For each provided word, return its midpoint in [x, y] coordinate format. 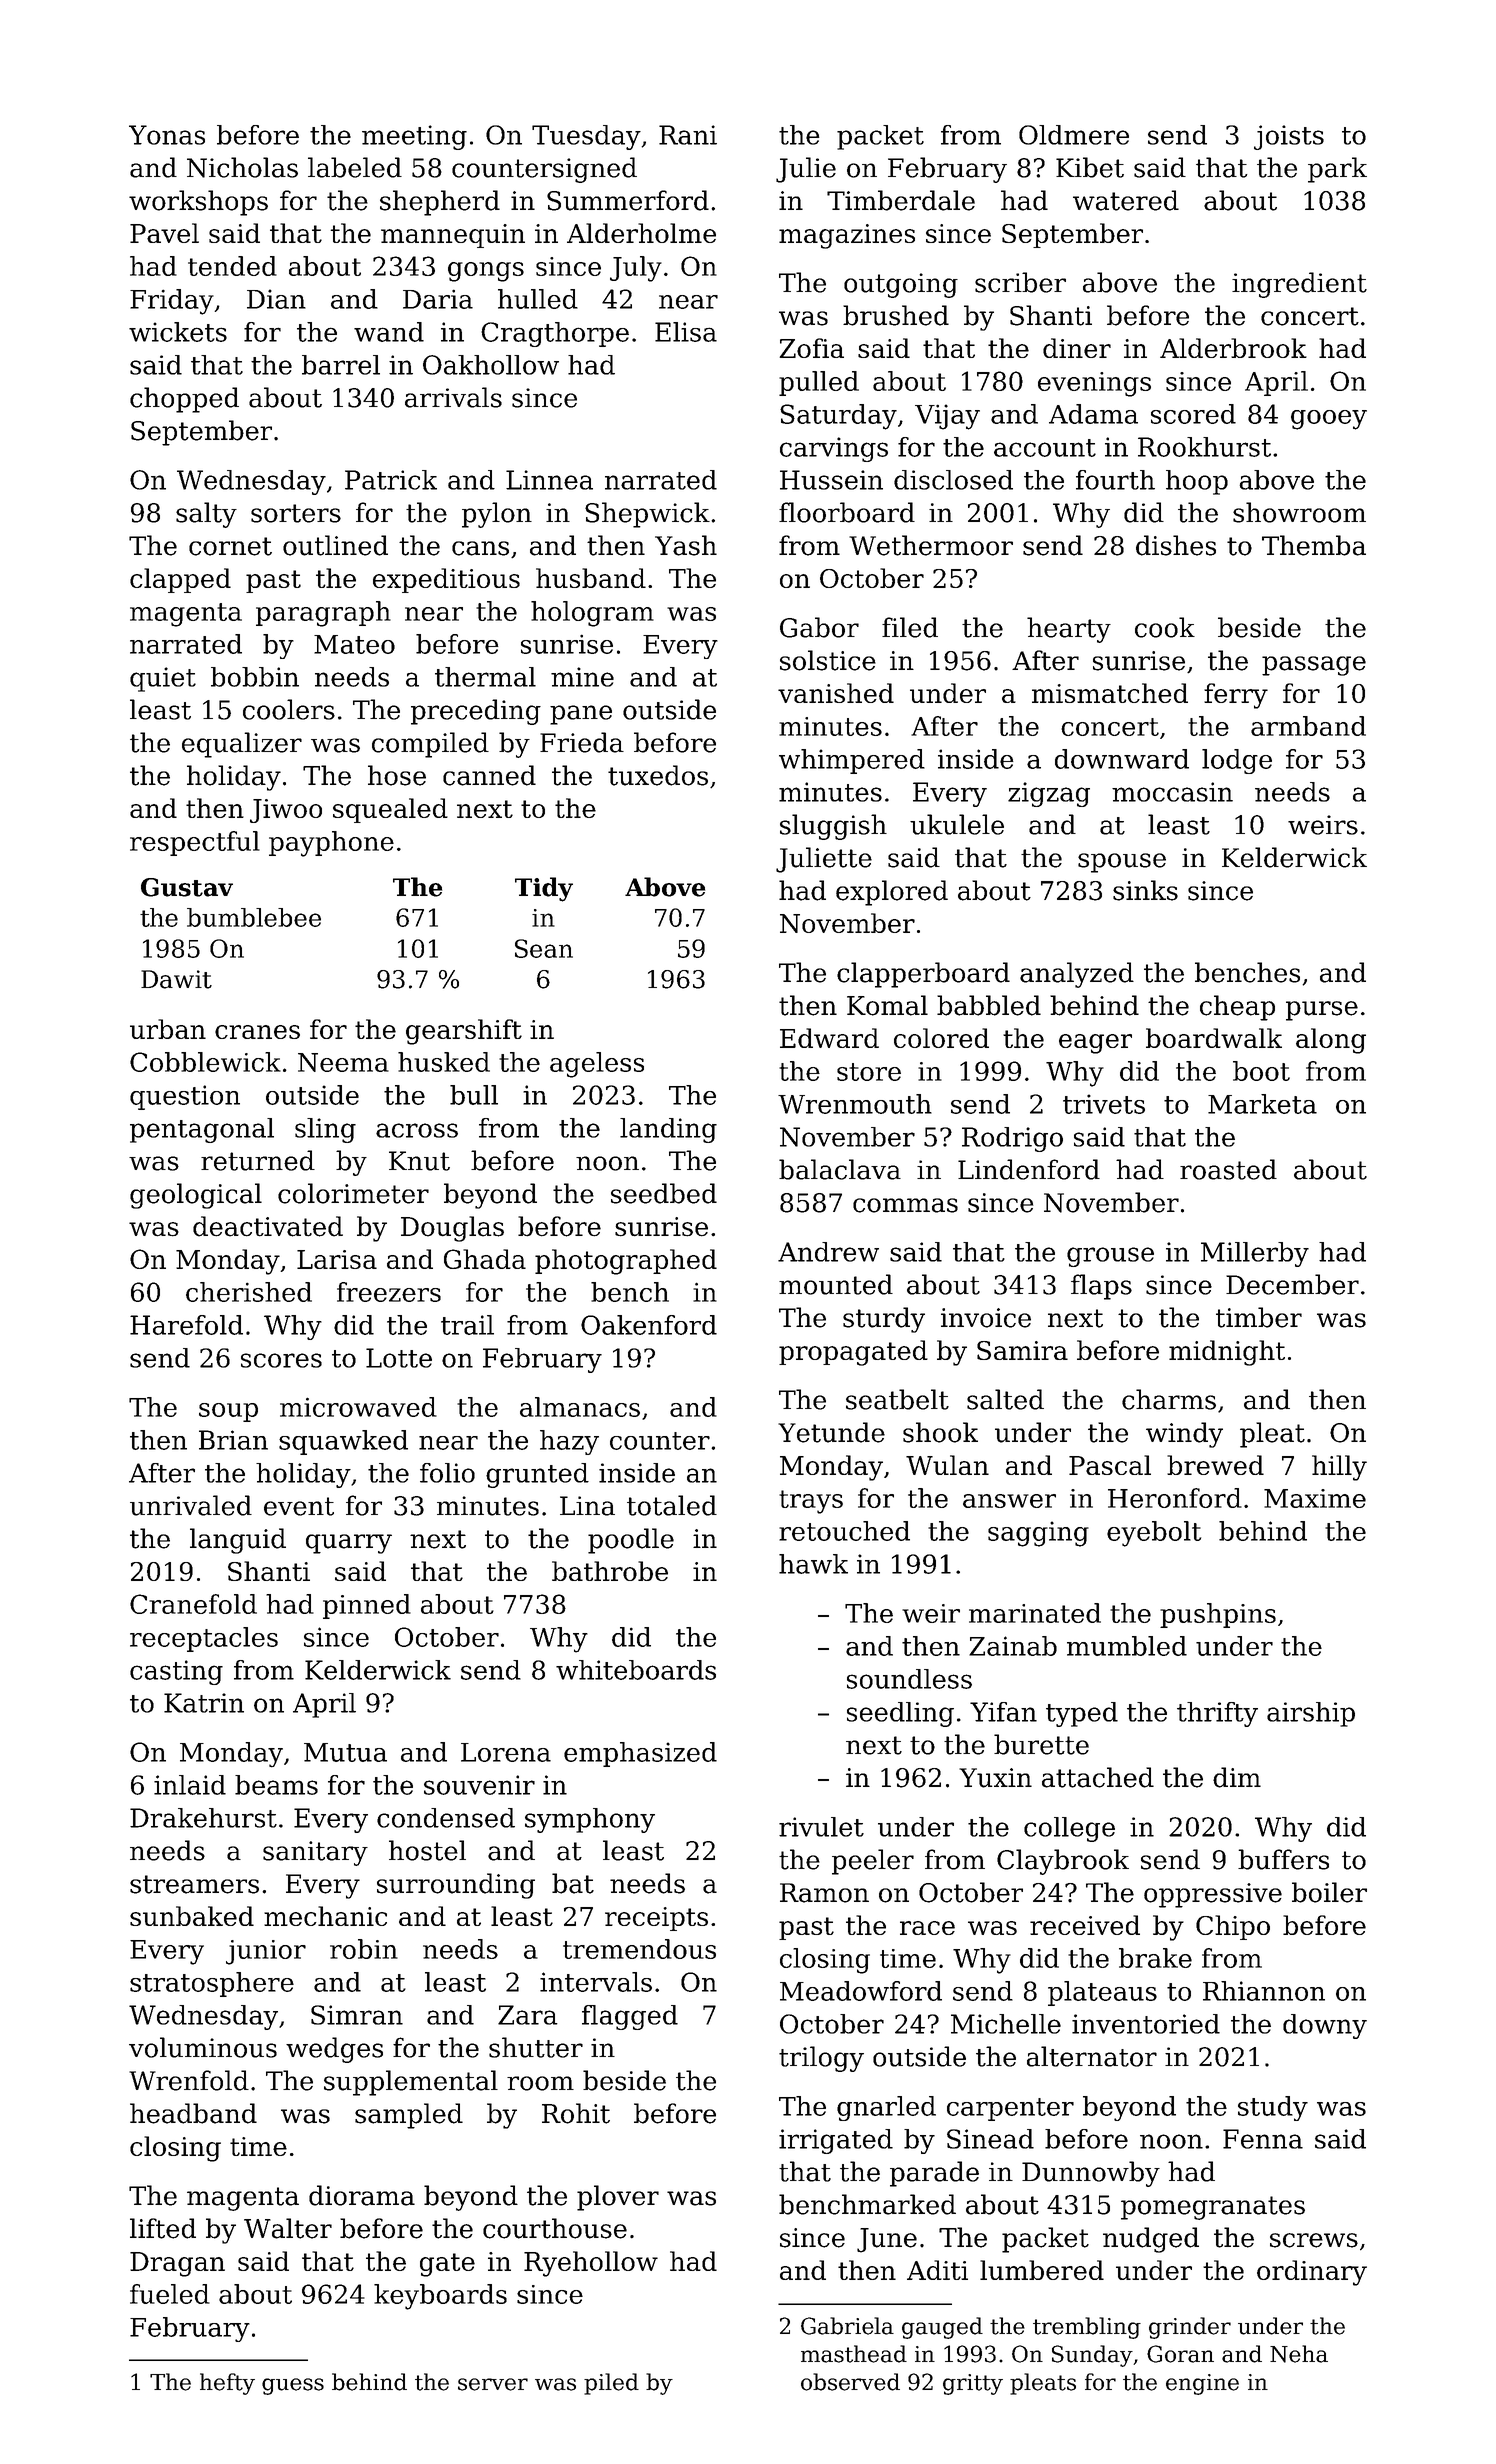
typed [1082, 1714]
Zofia [811, 348]
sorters [296, 513]
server [493, 2384]
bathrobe [610, 1571]
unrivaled [191, 1505]
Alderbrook [1233, 348]
